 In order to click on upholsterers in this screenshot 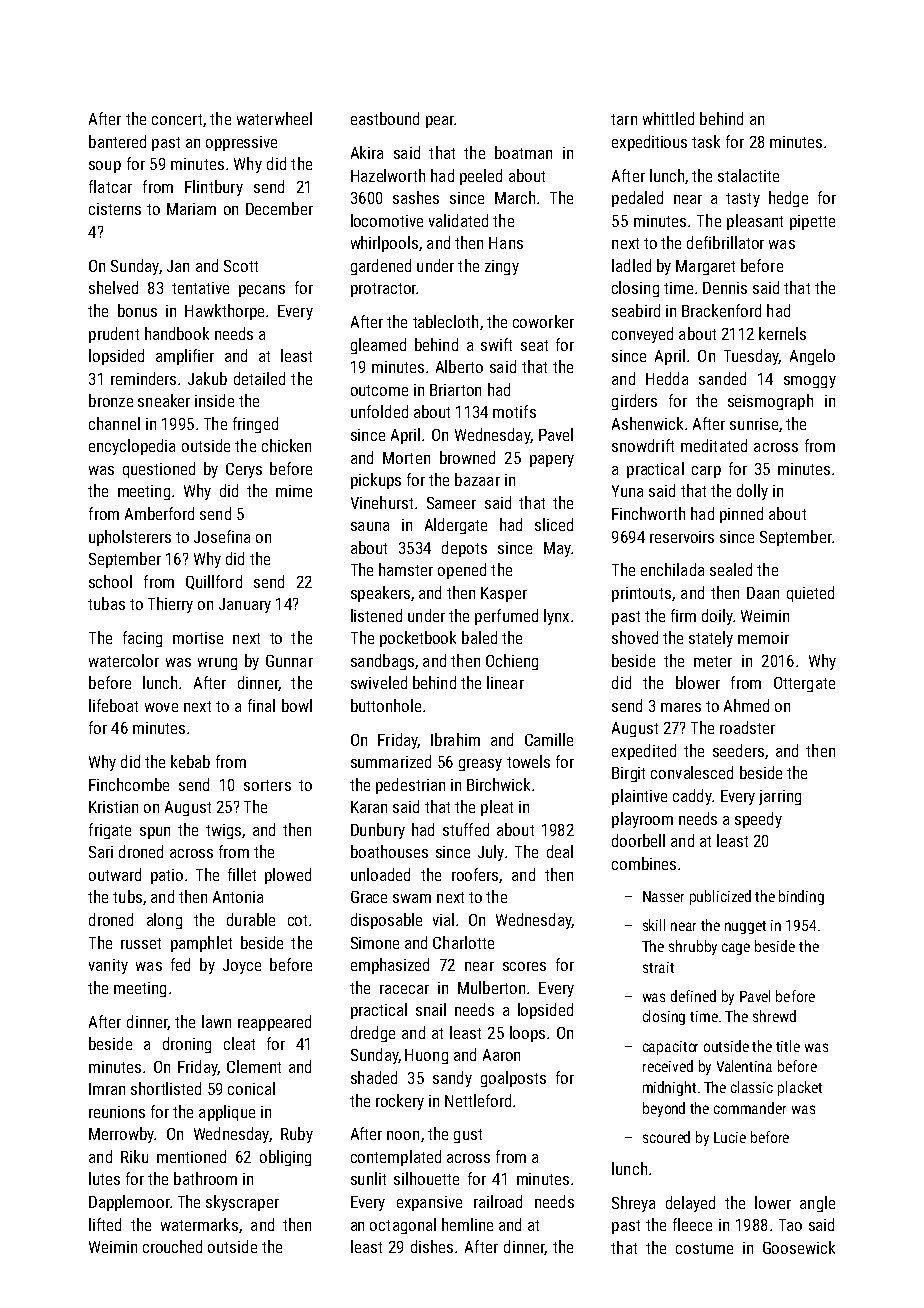, I will do `click(130, 538)`.
